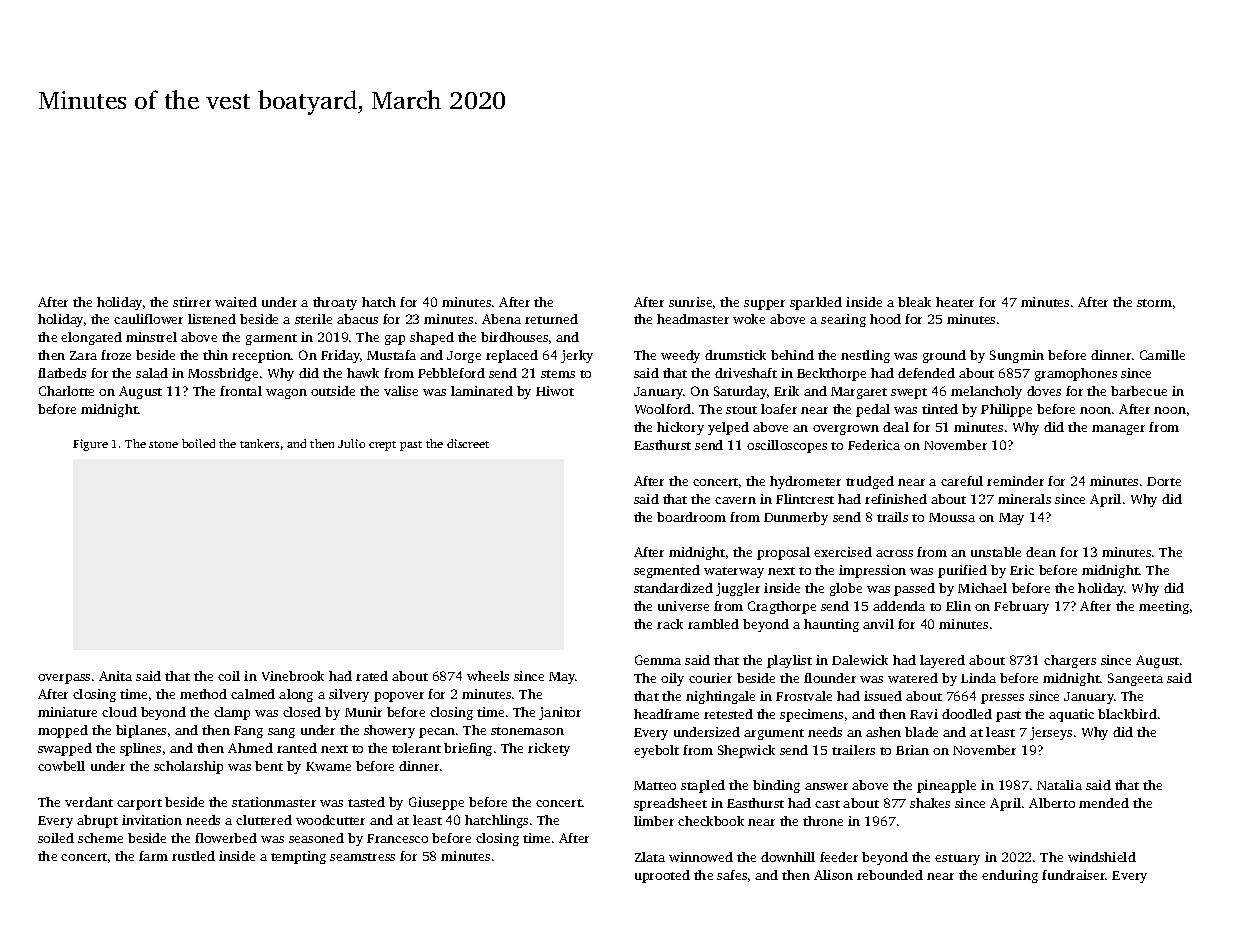 The height and width of the image is (952, 1233). Describe the element at coordinates (1118, 430) in the image. I see `manager` at that location.
